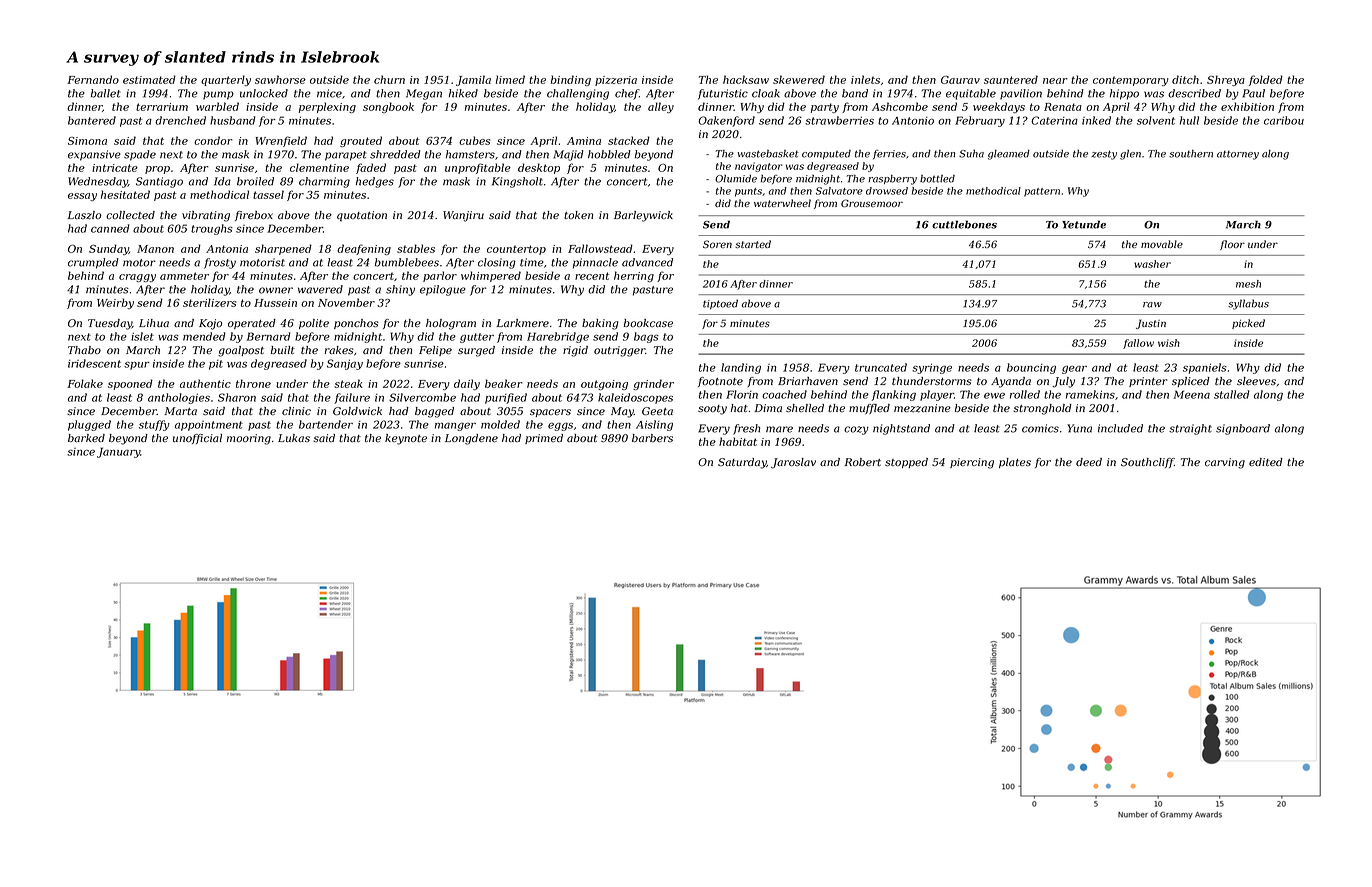 Image resolution: width=1372 pixels, height=887 pixels. Describe the element at coordinates (894, 395) in the page. I see `flanking` at that location.
